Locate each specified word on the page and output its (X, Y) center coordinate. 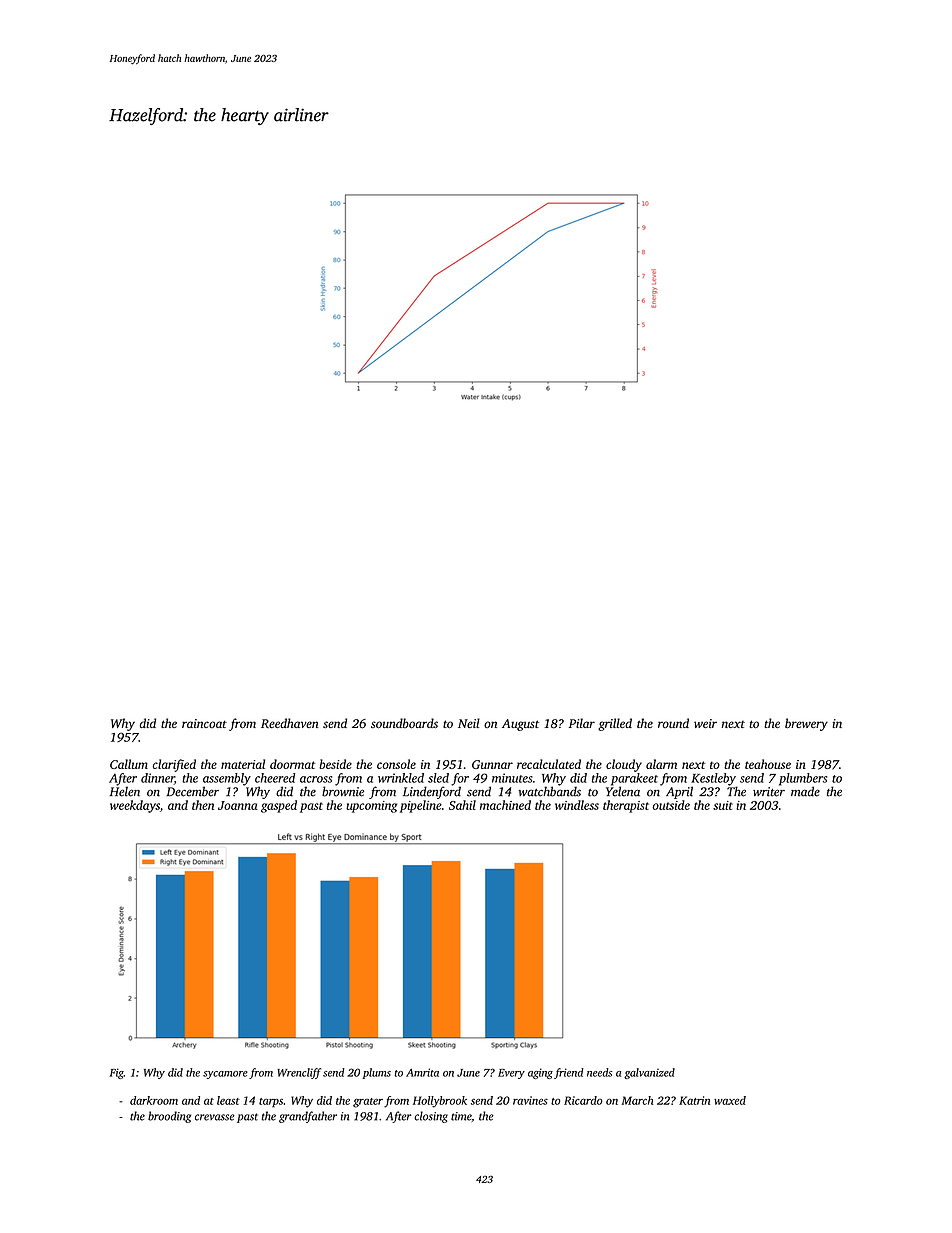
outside (671, 805)
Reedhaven (289, 723)
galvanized (649, 1073)
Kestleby (713, 779)
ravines (530, 1100)
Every (511, 1074)
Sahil (462, 805)
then (203, 805)
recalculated (549, 764)
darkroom (154, 1100)
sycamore (225, 1075)
